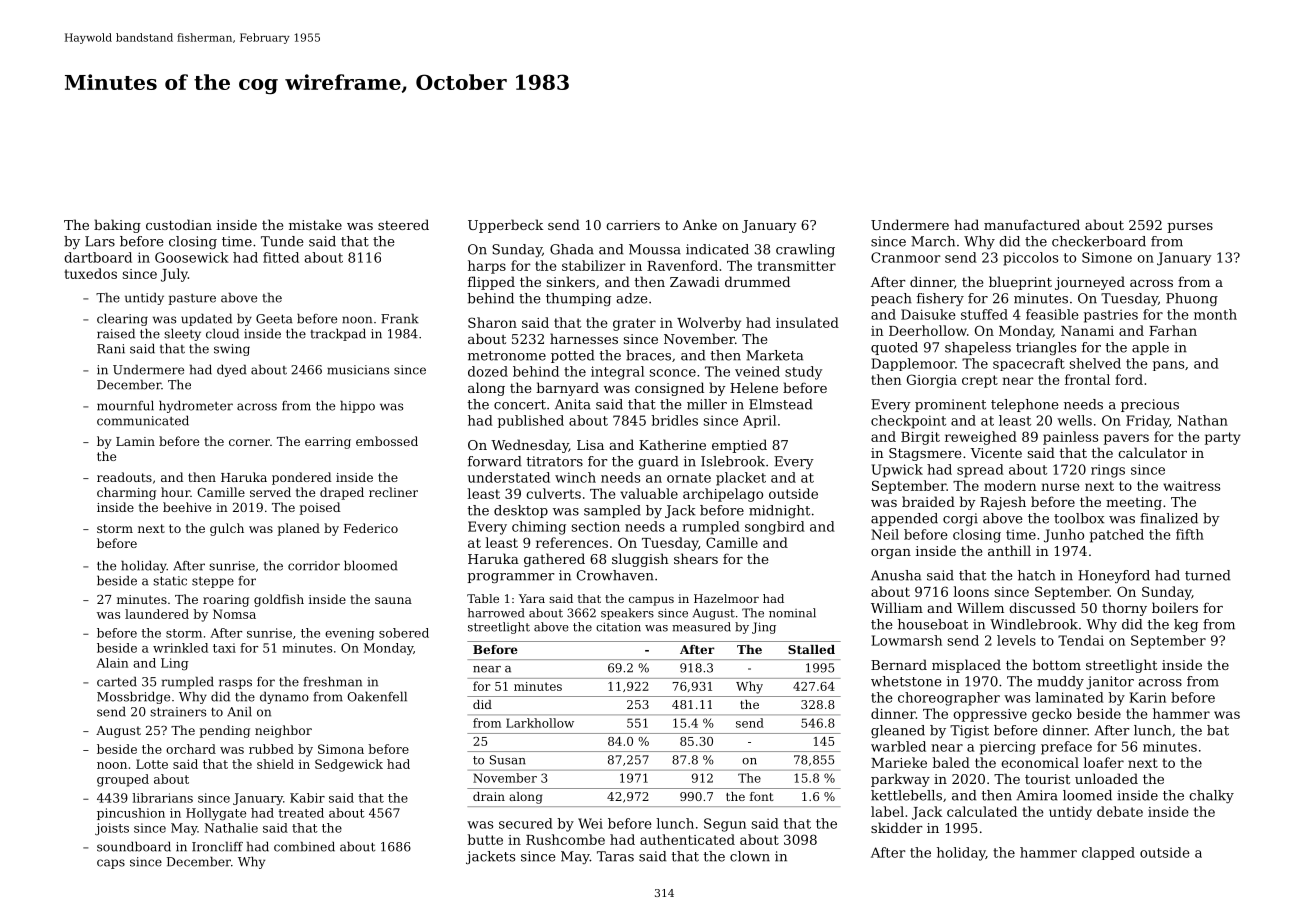 The height and width of the screenshot is (924, 1308). What do you see at coordinates (111, 864) in the screenshot?
I see `caps` at bounding box center [111, 864].
